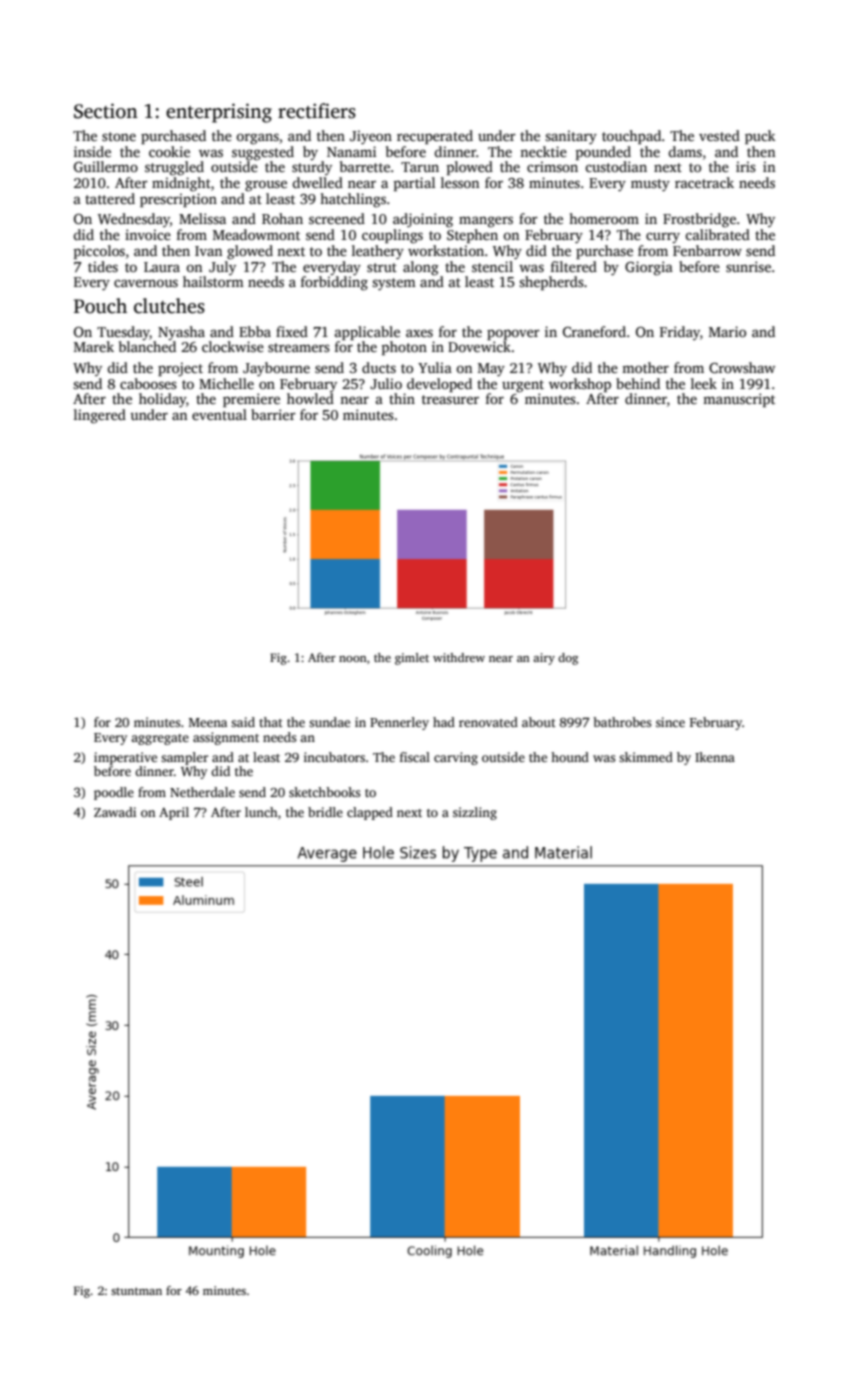  I want to click on recuperated, so click(435, 137).
